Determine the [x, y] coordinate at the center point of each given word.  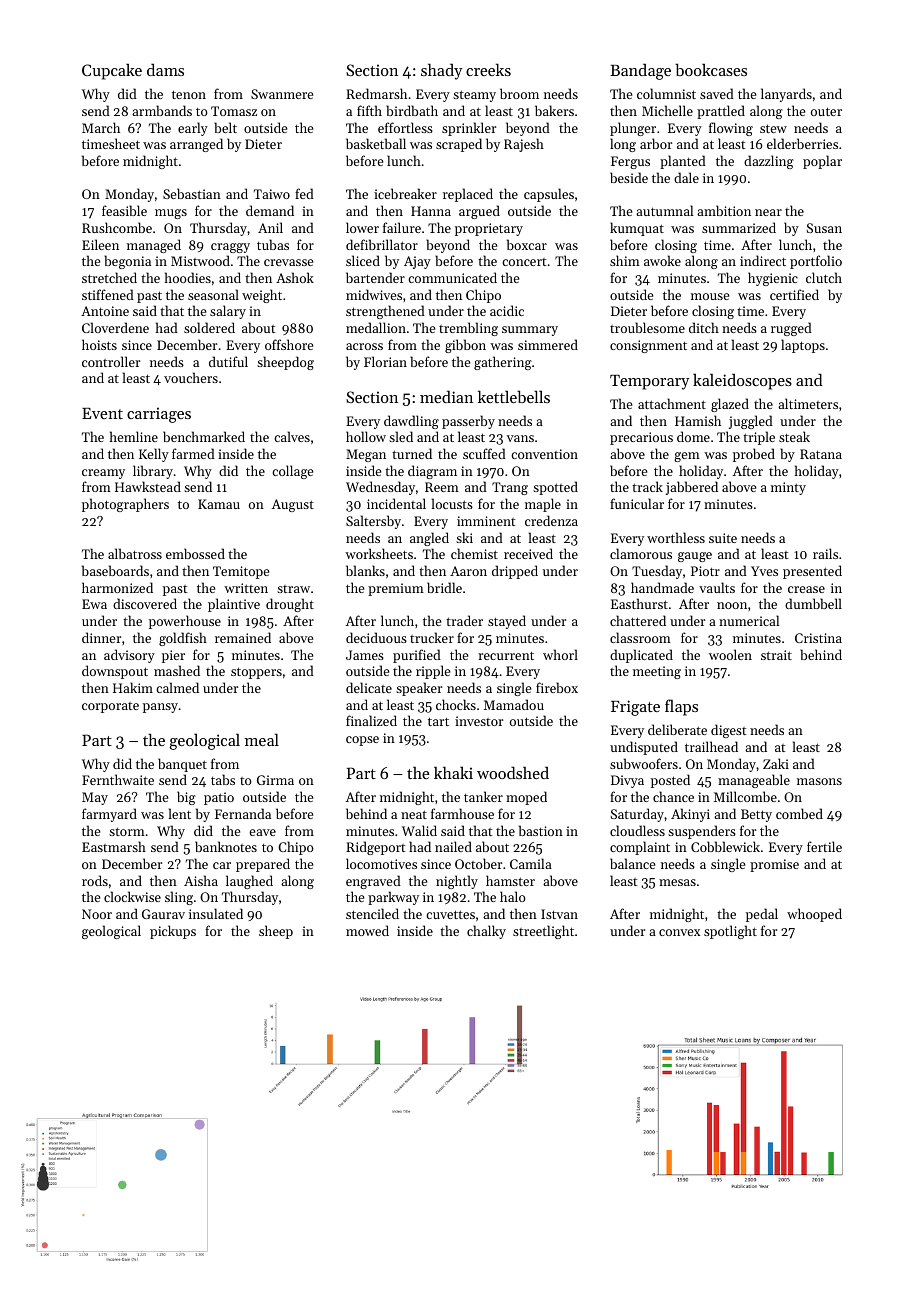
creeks [488, 69]
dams [165, 69]
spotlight [730, 932]
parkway [393, 898]
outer [826, 111]
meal [262, 739]
